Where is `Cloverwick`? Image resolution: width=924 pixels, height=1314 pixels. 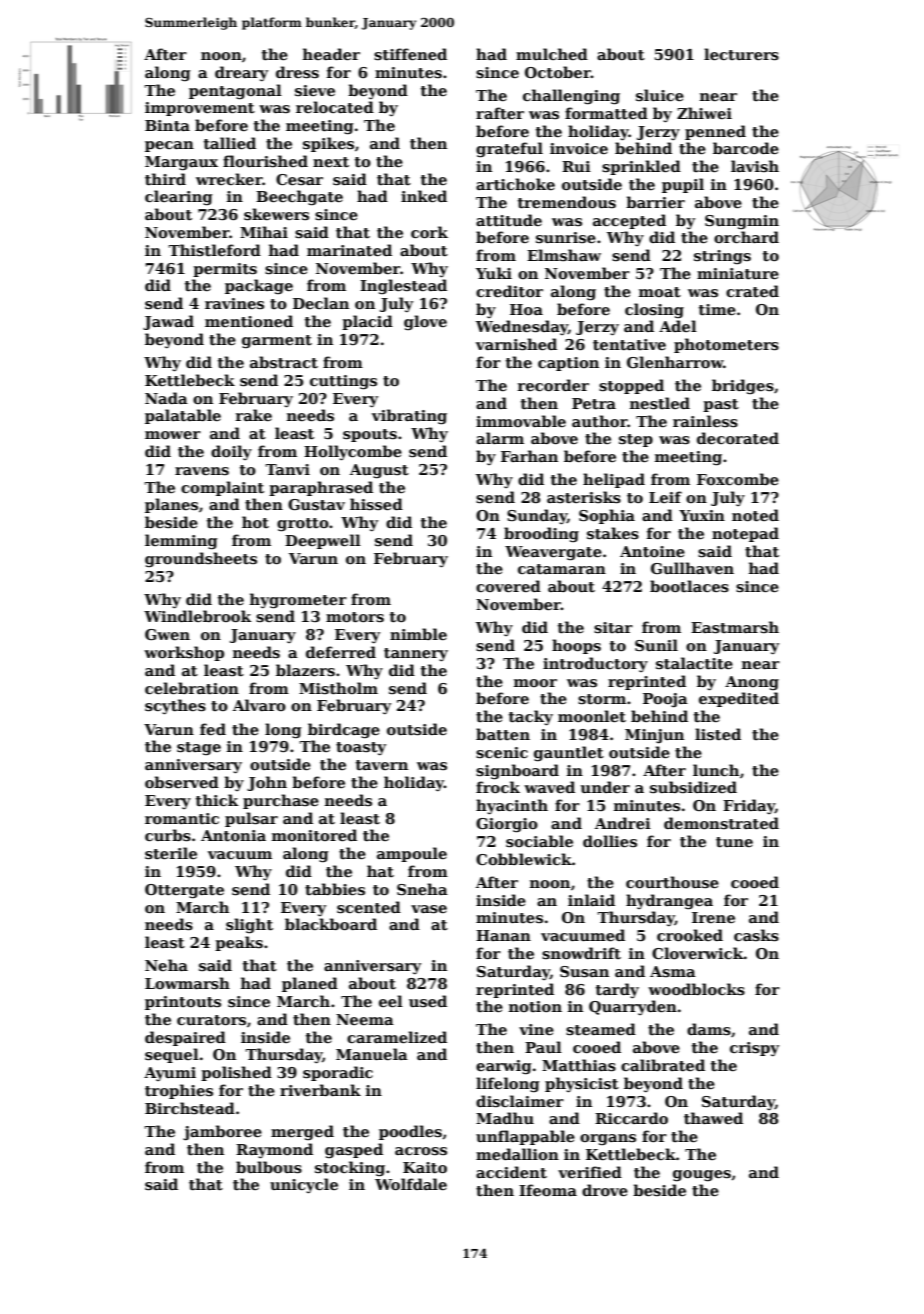 Cloverwick is located at coordinates (698, 953).
